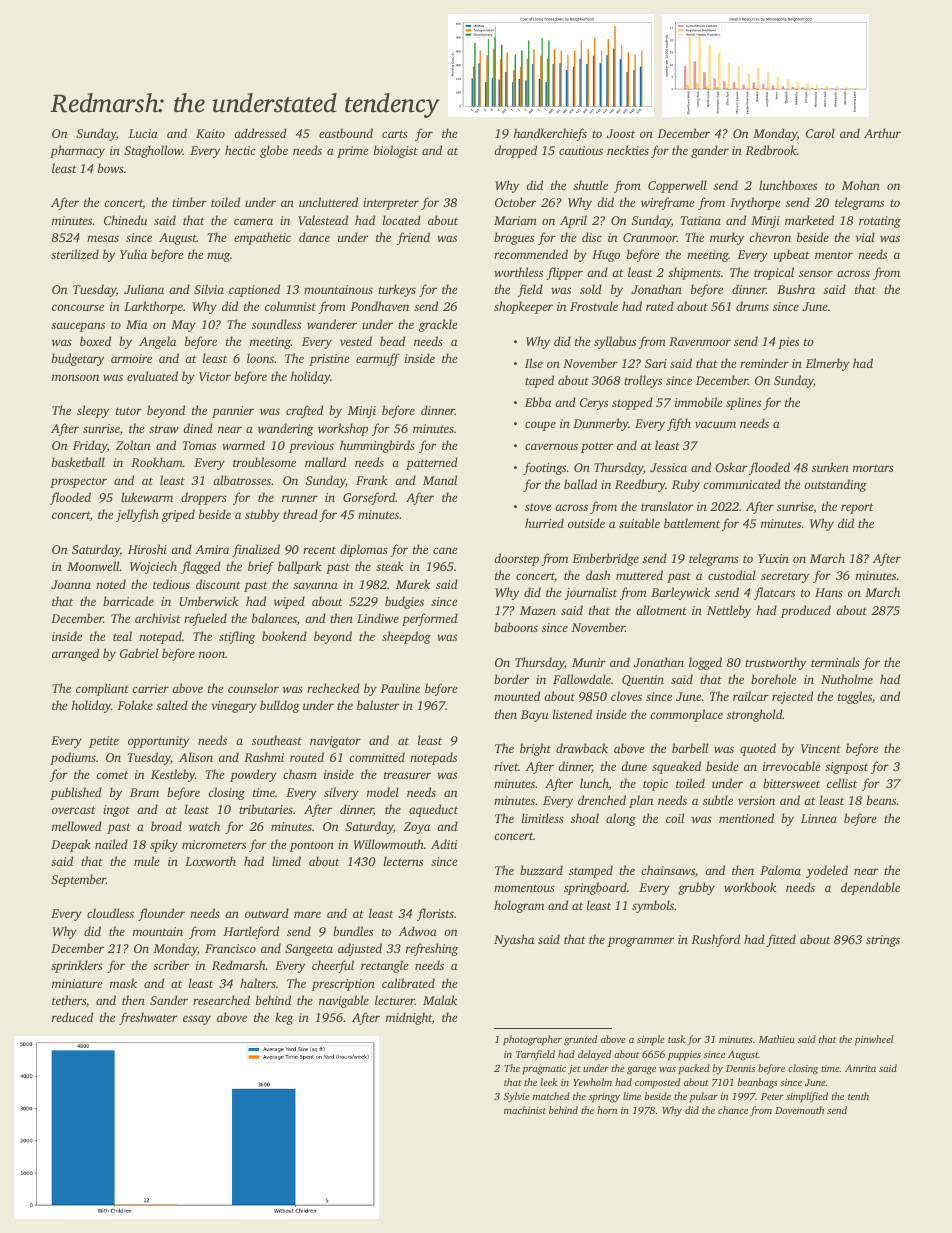 The width and height of the screenshot is (952, 1233). I want to click on mounted, so click(517, 696).
